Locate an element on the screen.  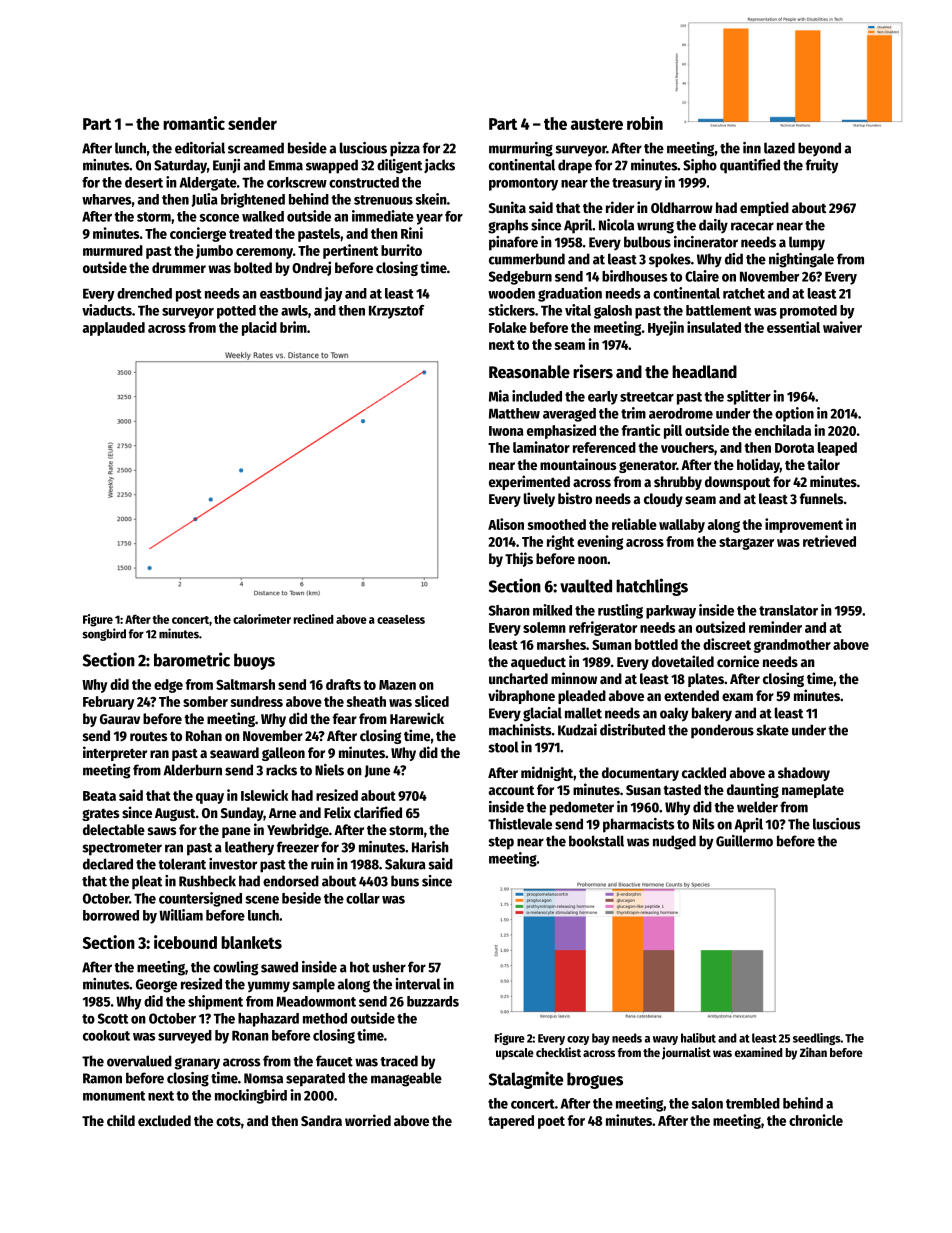
screamed is located at coordinates (256, 148).
